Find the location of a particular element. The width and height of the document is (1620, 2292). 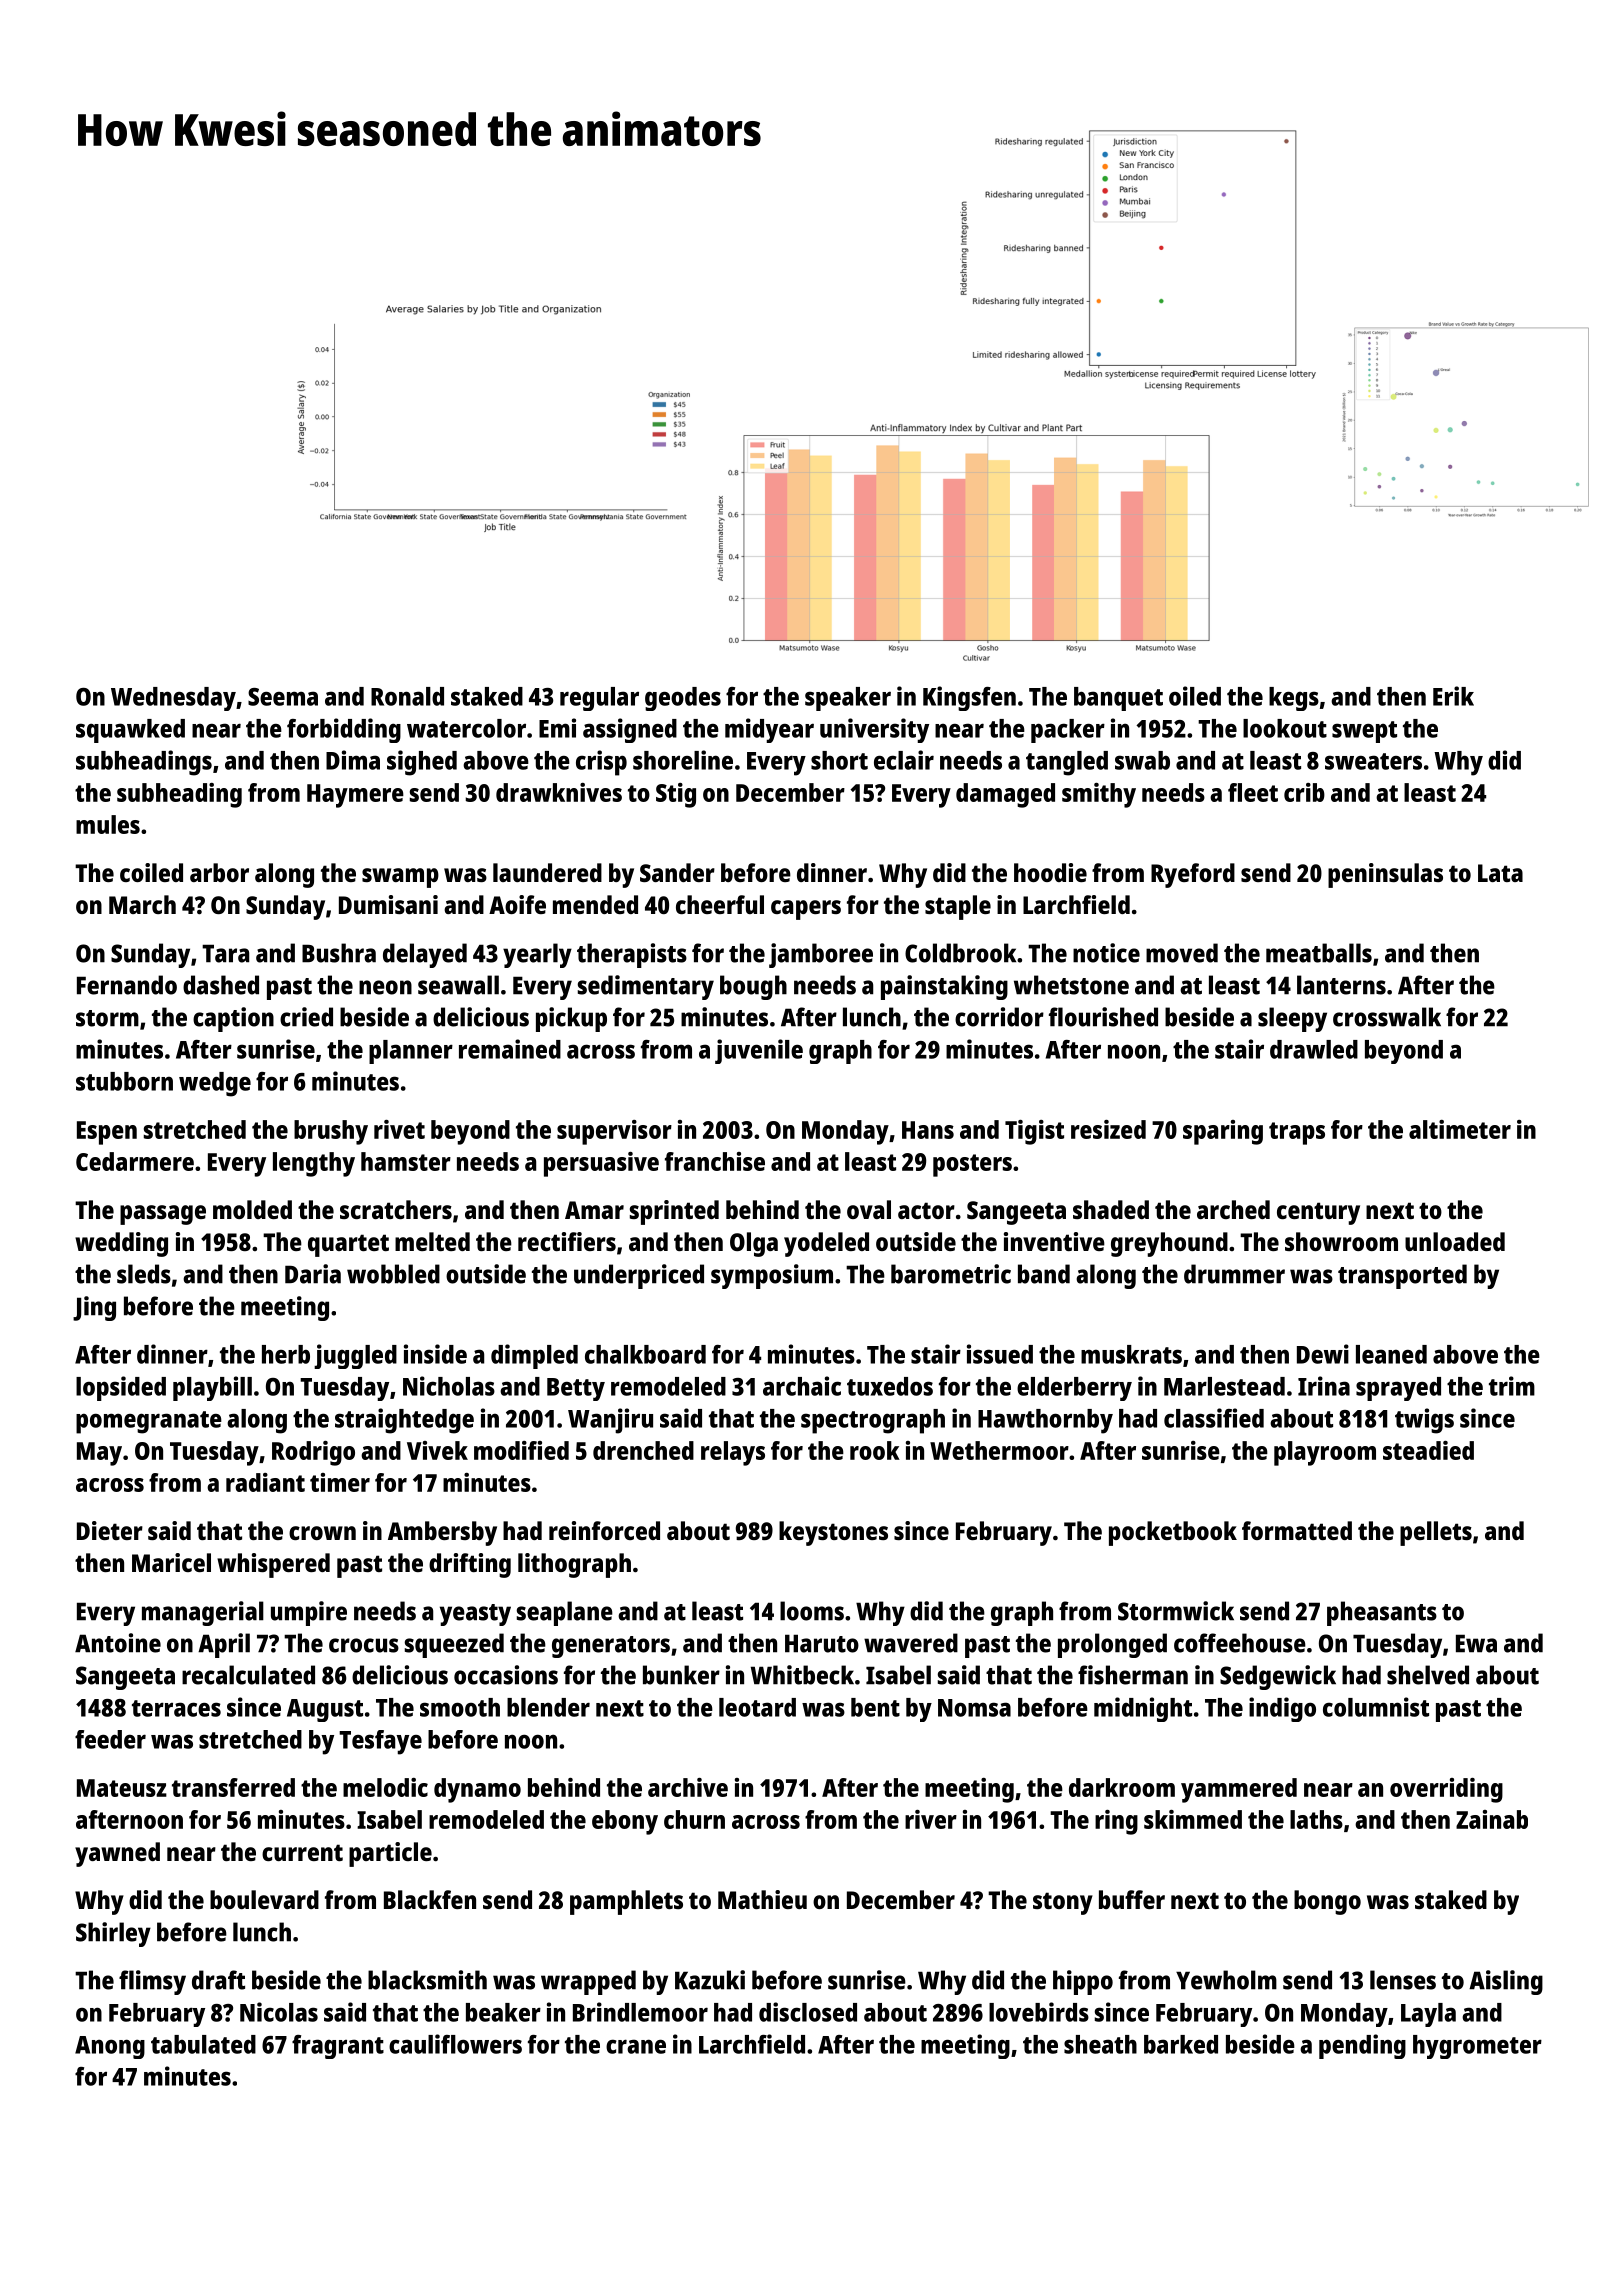

speaker is located at coordinates (848, 699).
